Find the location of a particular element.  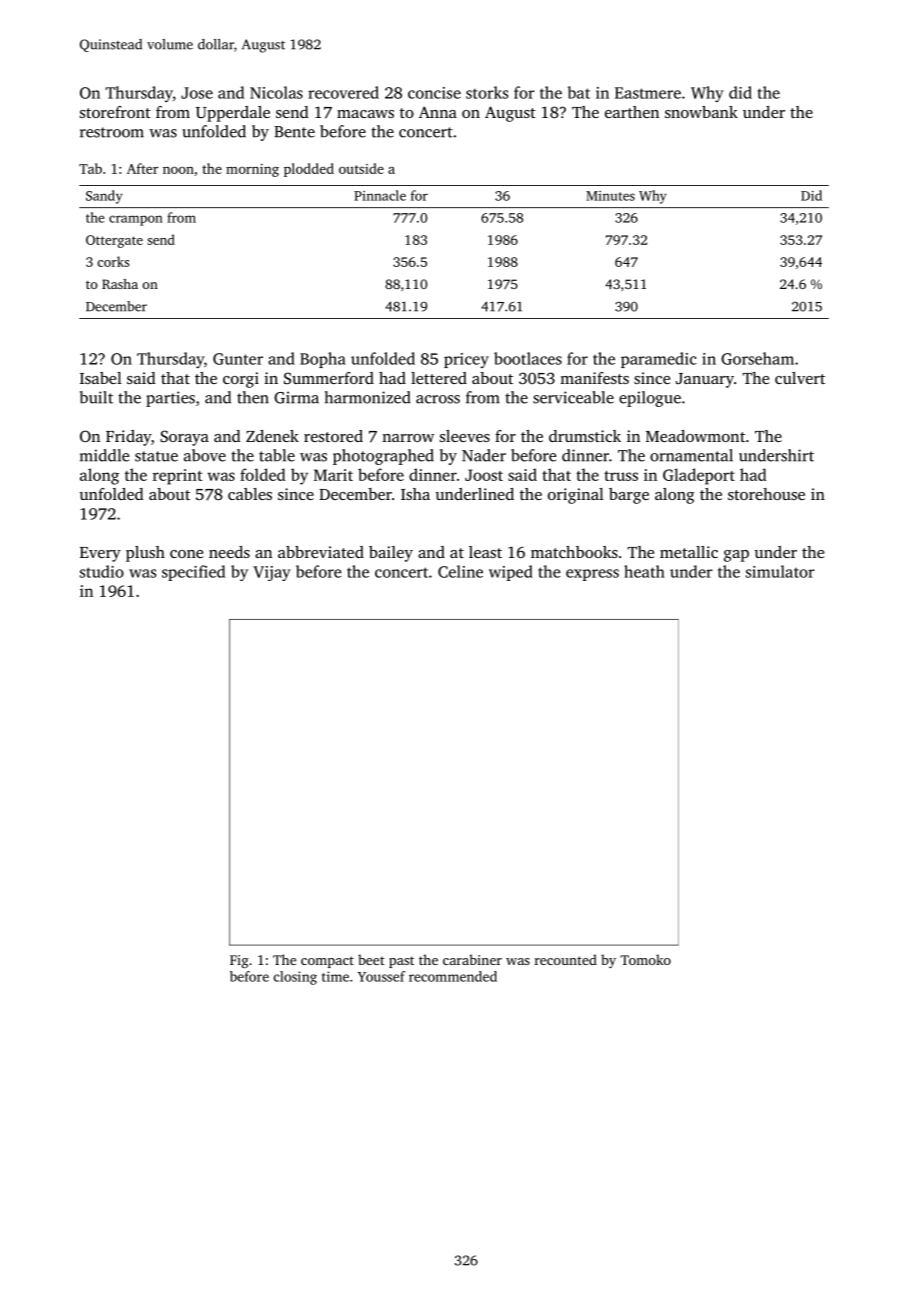

wiped is located at coordinates (511, 573).
